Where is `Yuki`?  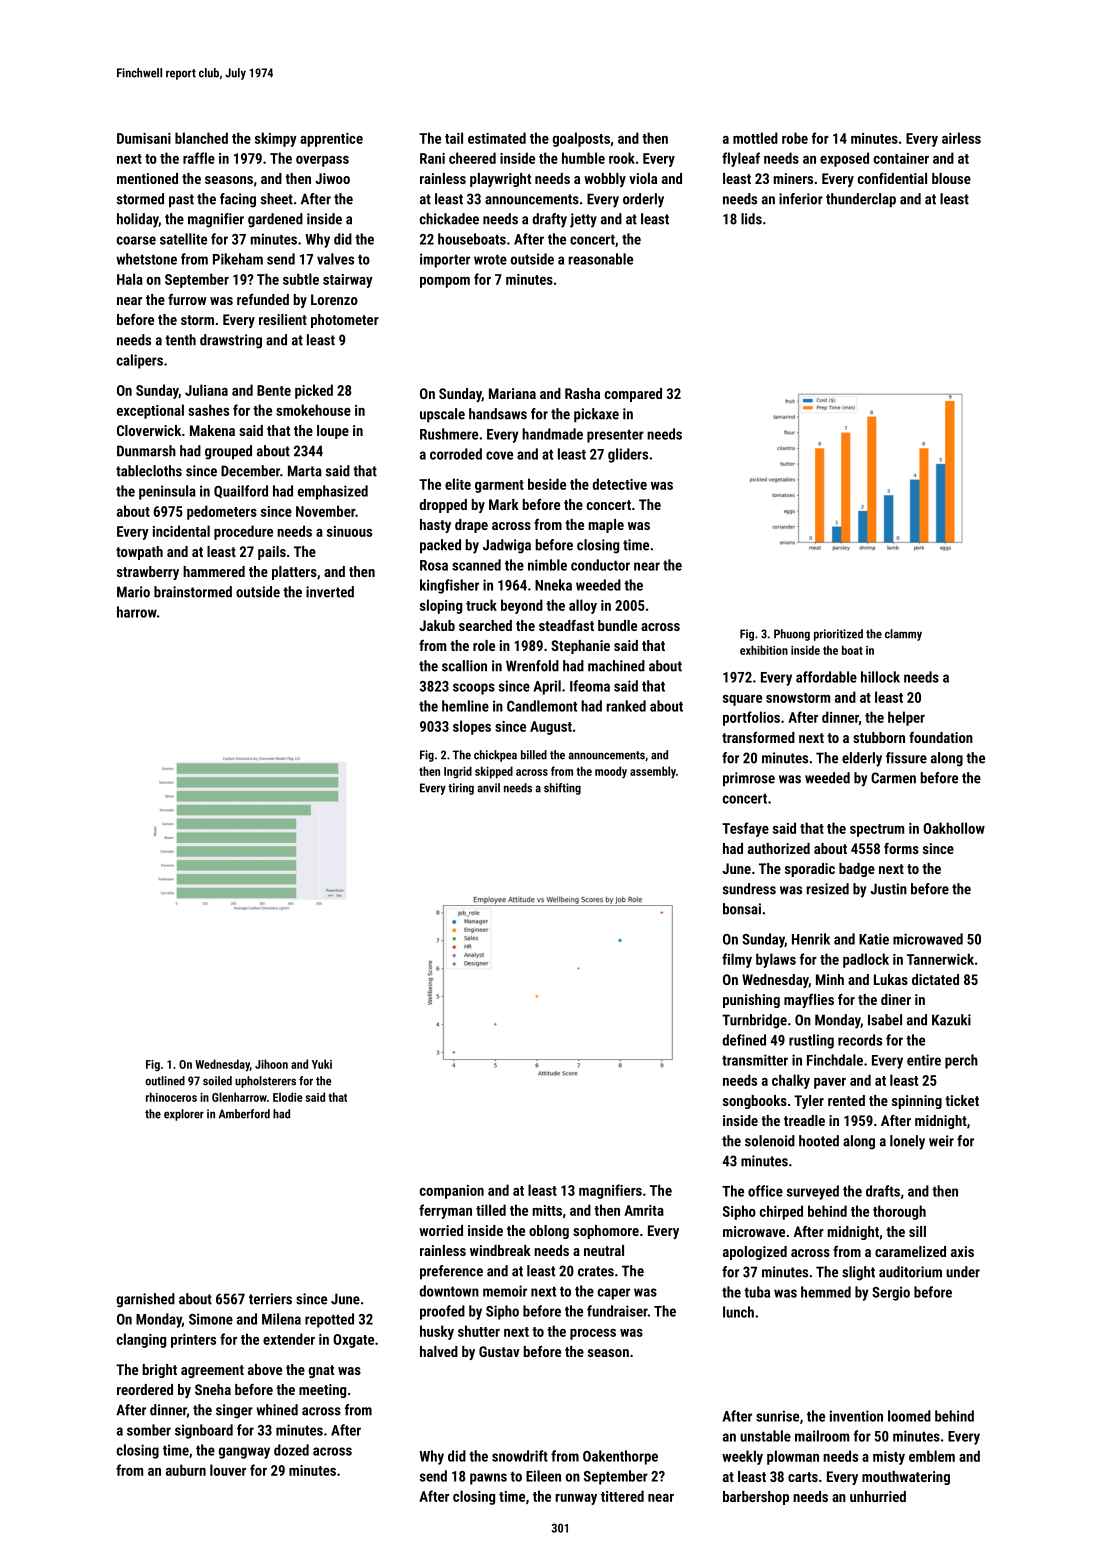
Yuki is located at coordinates (322, 1064).
